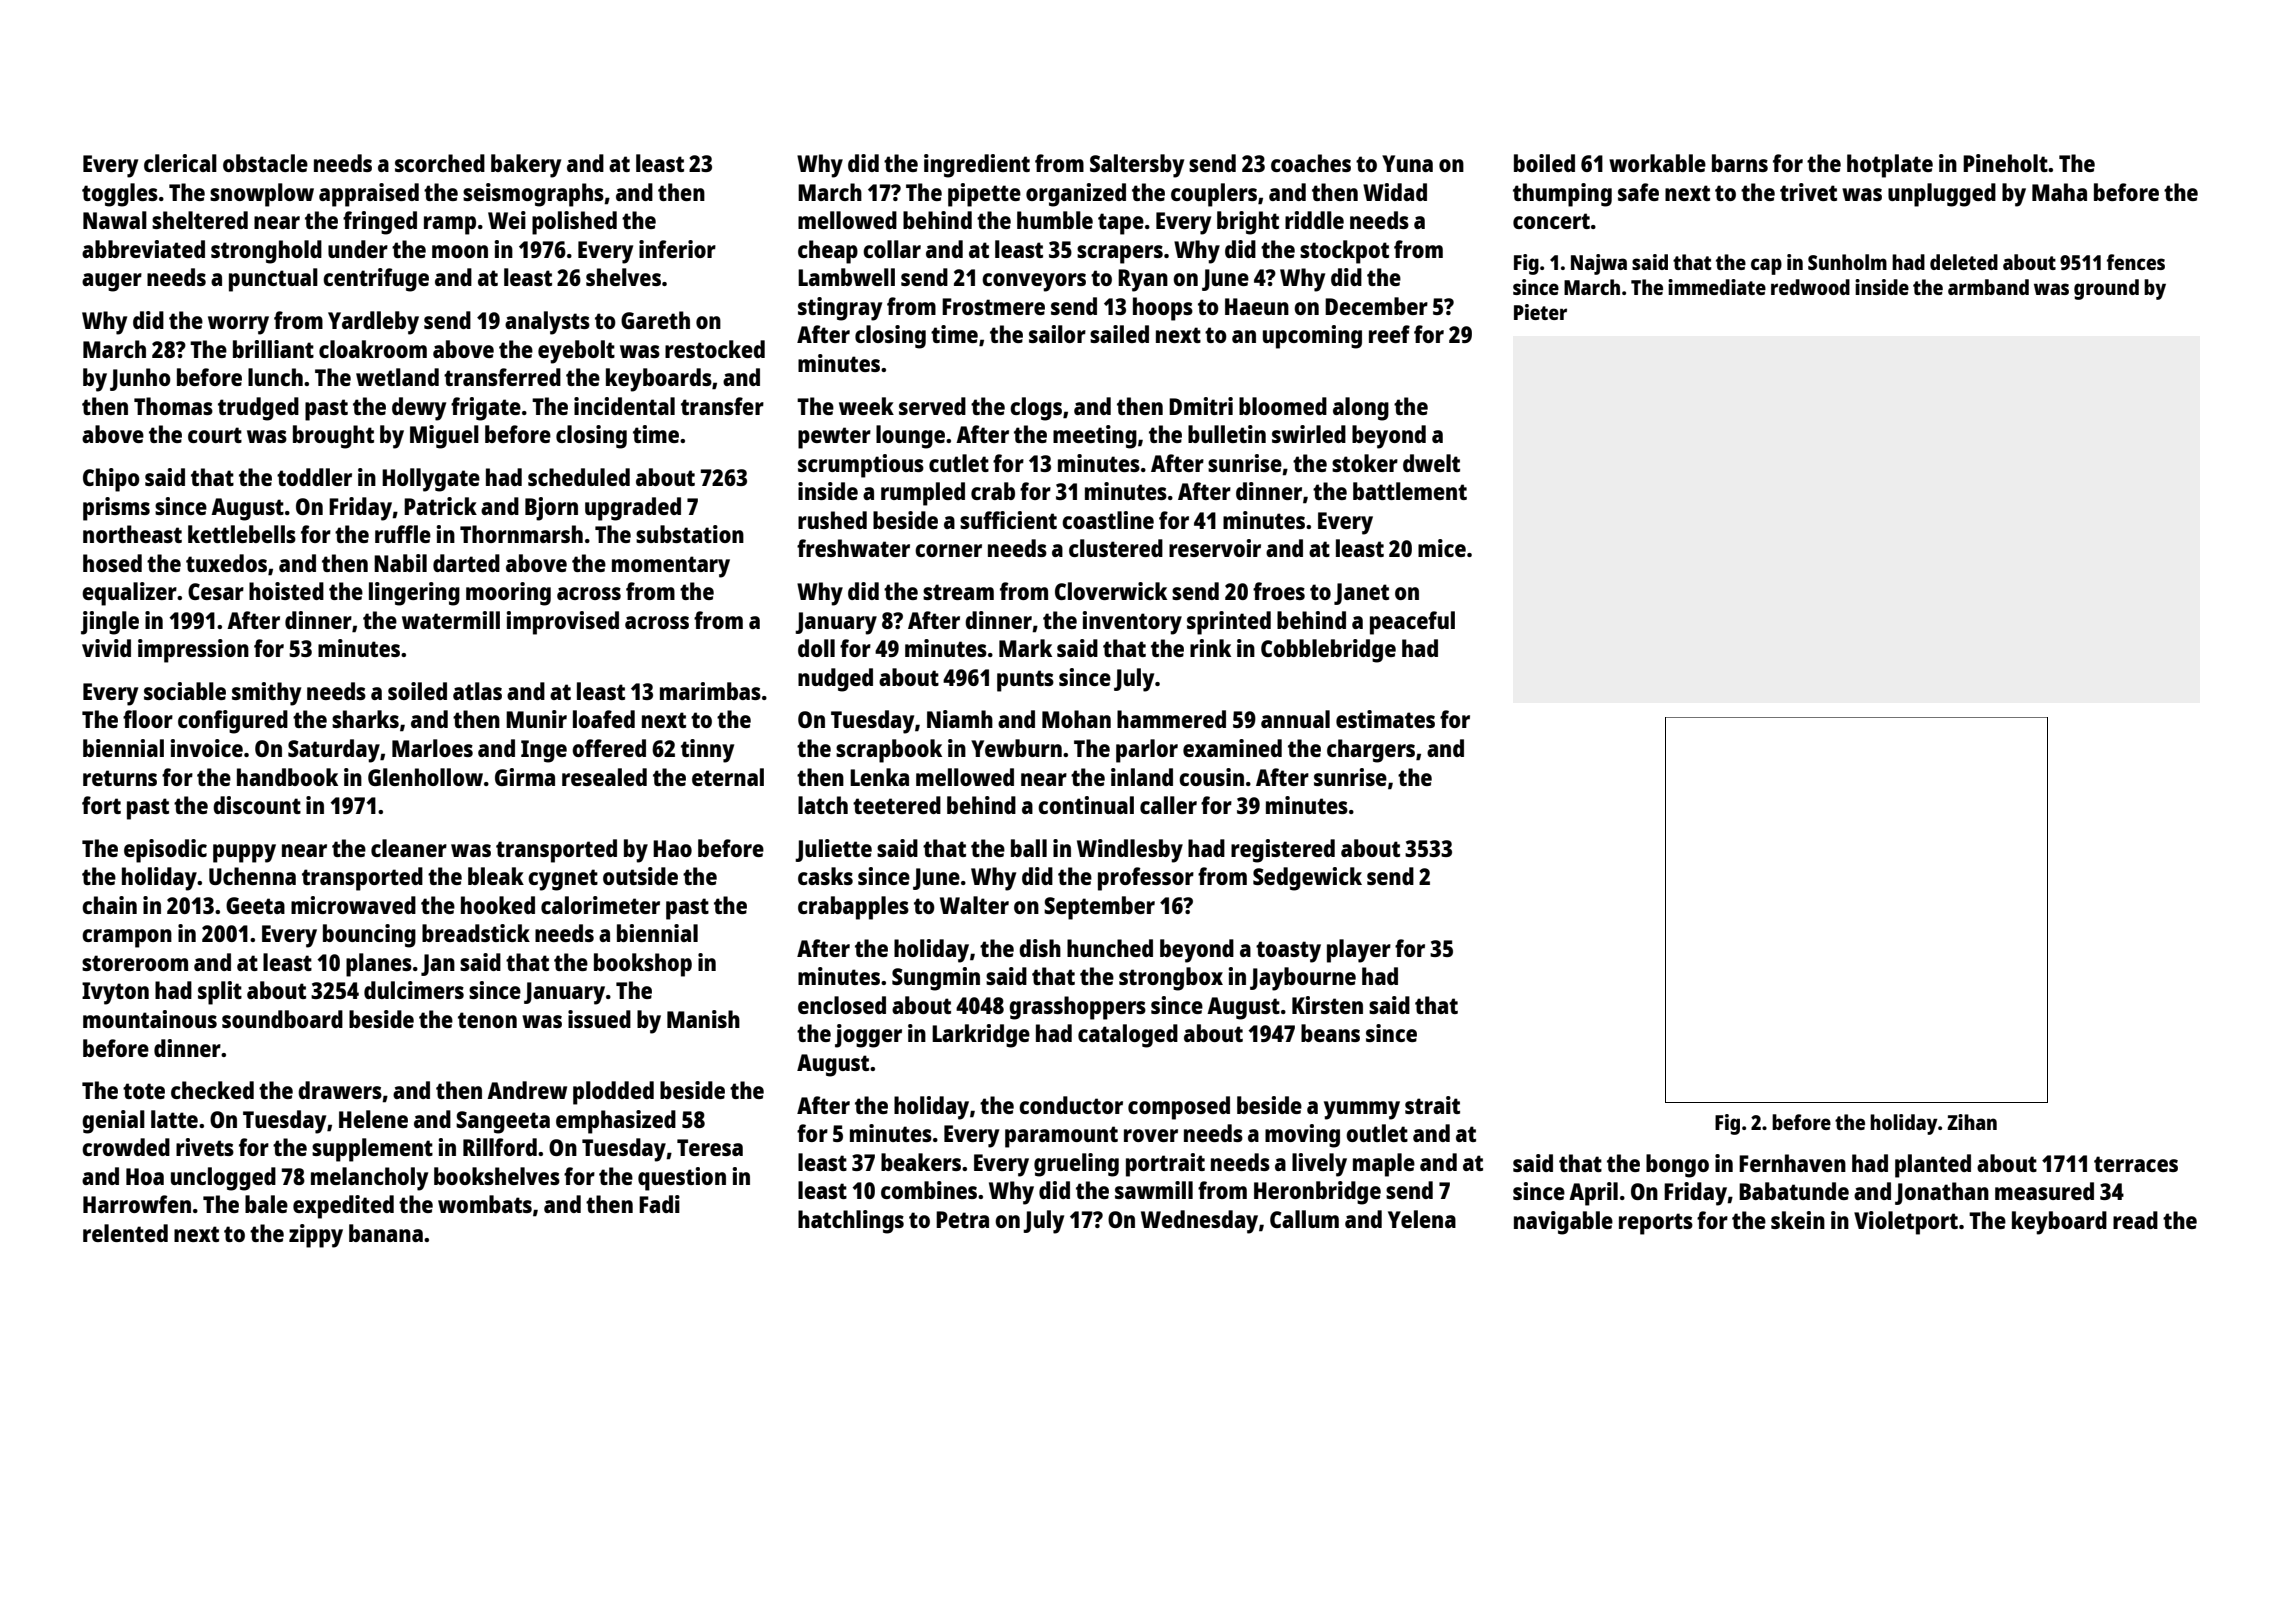 The height and width of the screenshot is (1614, 2282). What do you see at coordinates (1544, 163) in the screenshot?
I see `boiled` at bounding box center [1544, 163].
